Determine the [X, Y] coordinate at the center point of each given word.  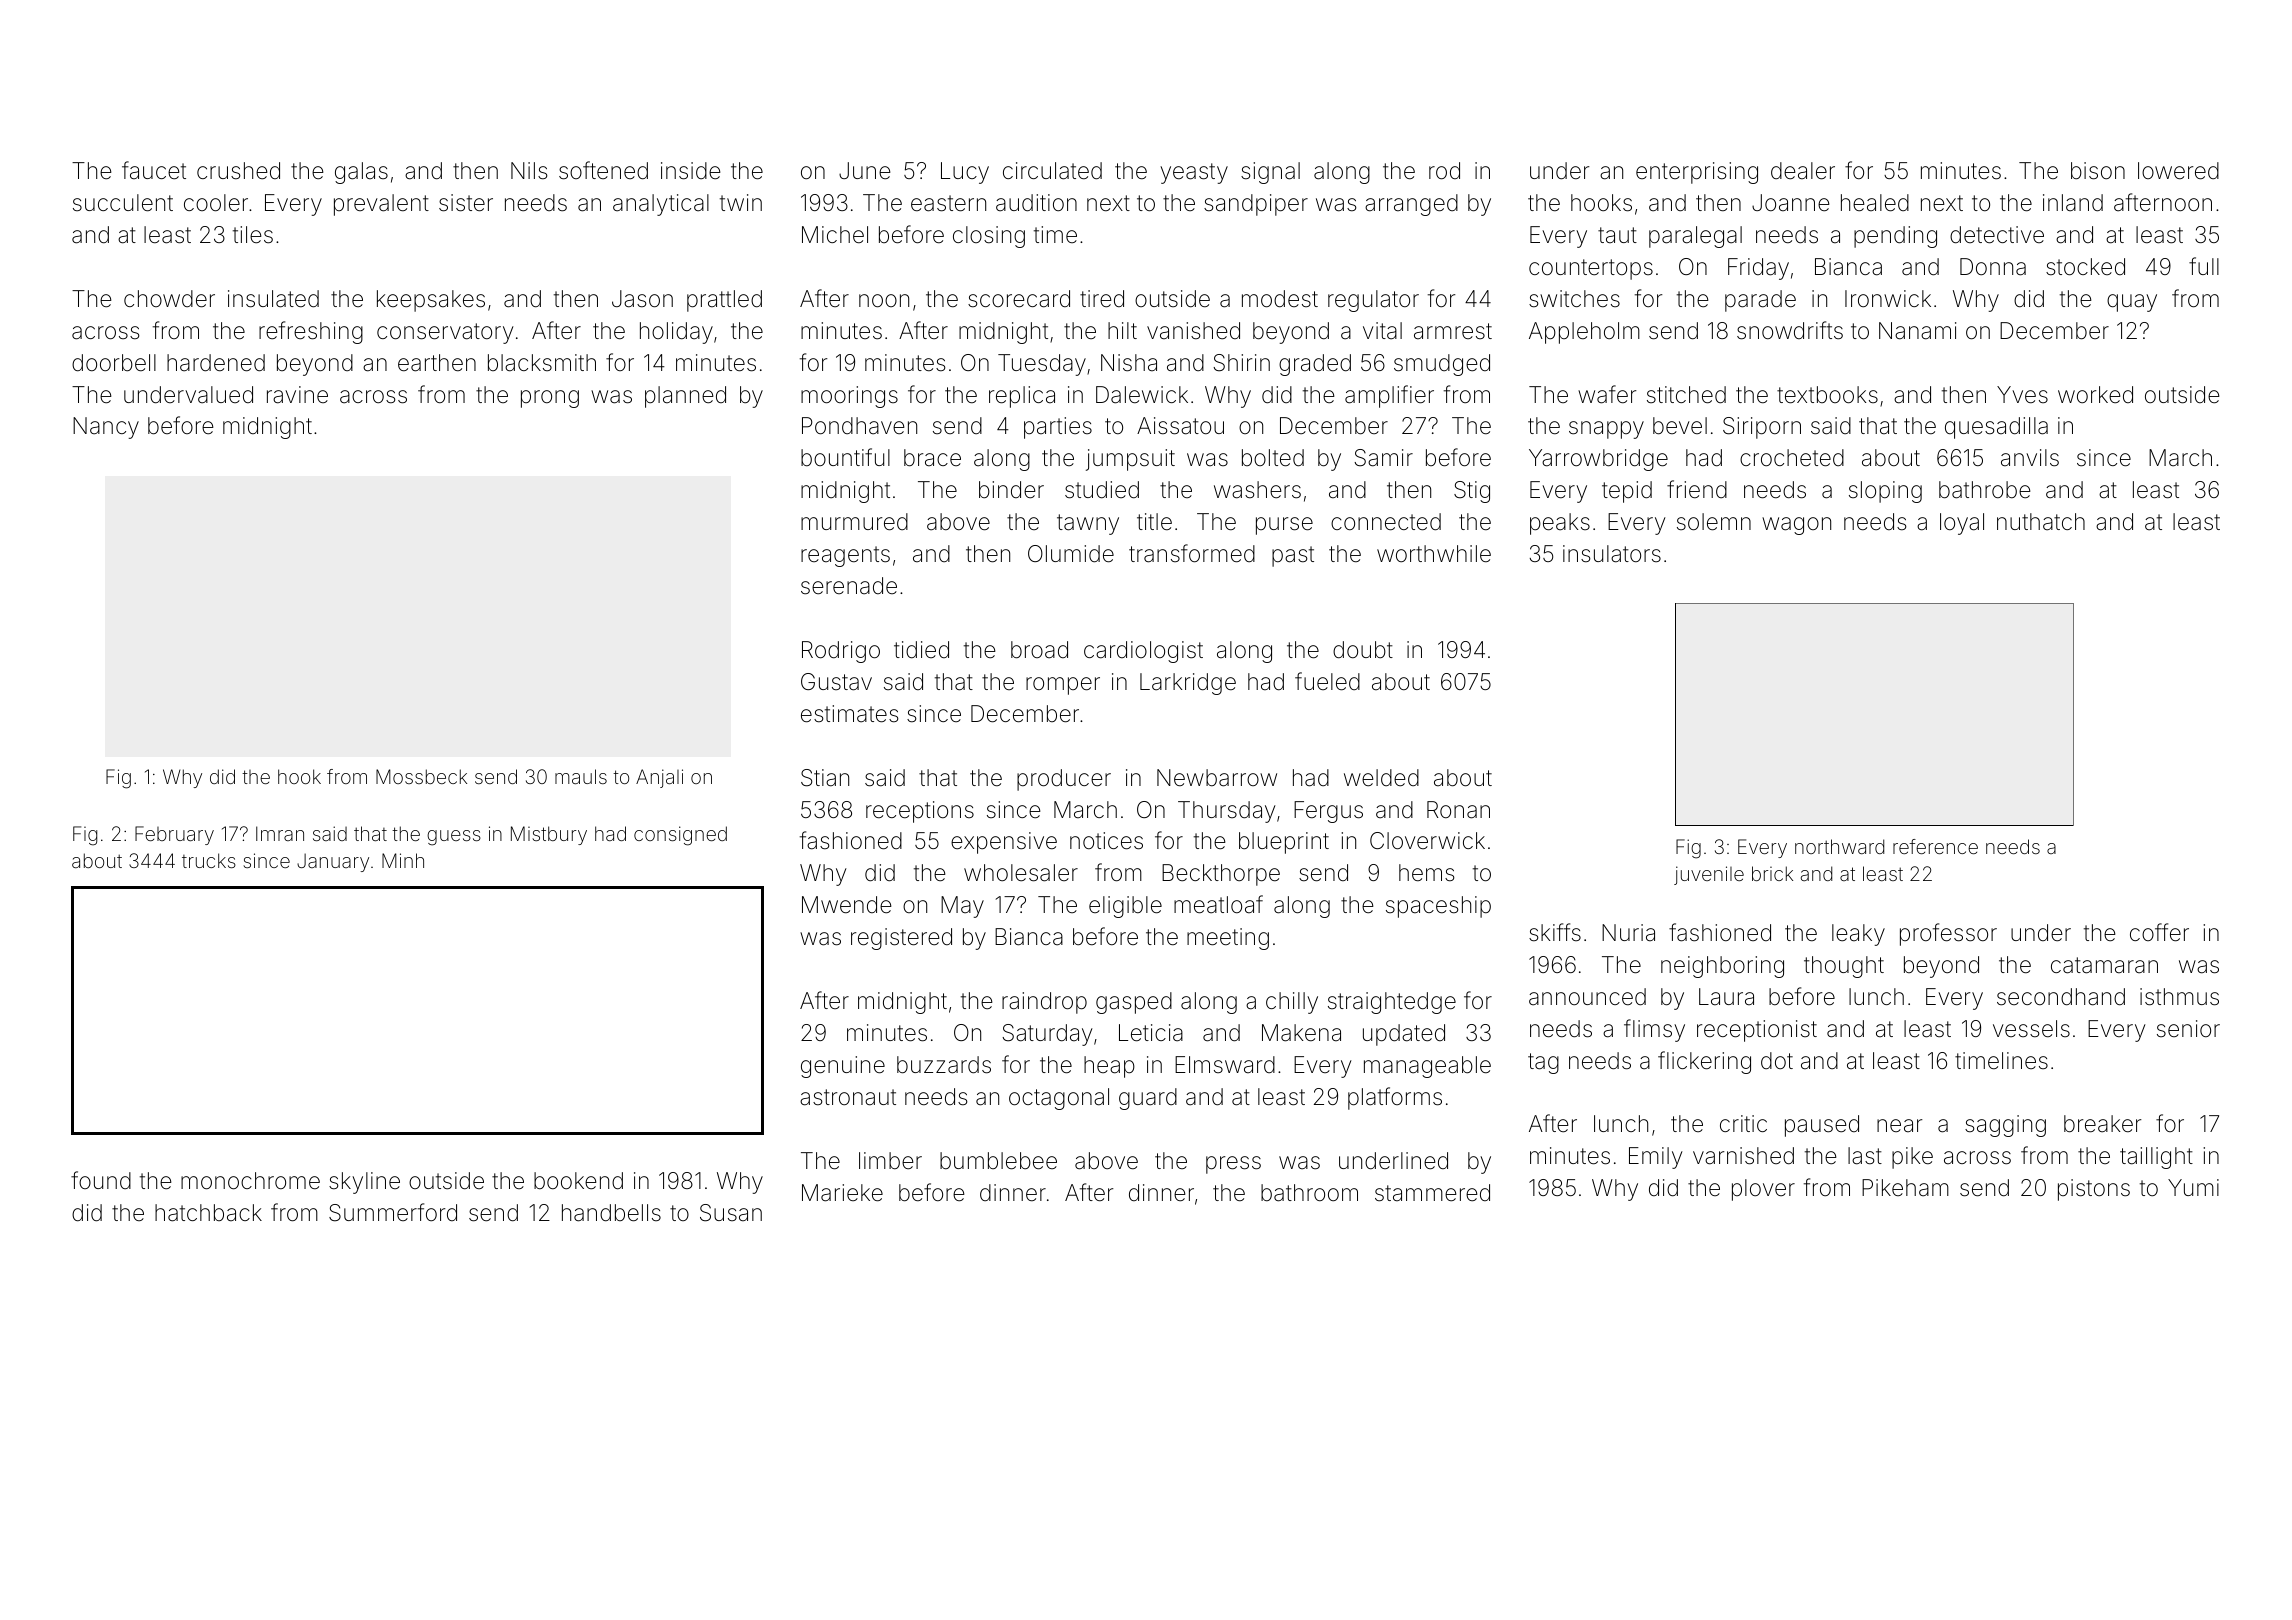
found [101, 1180]
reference [1935, 846]
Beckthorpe [1221, 875]
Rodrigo [841, 652]
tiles [253, 235]
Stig [1472, 492]
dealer [1803, 171]
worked [2095, 395]
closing [989, 237]
